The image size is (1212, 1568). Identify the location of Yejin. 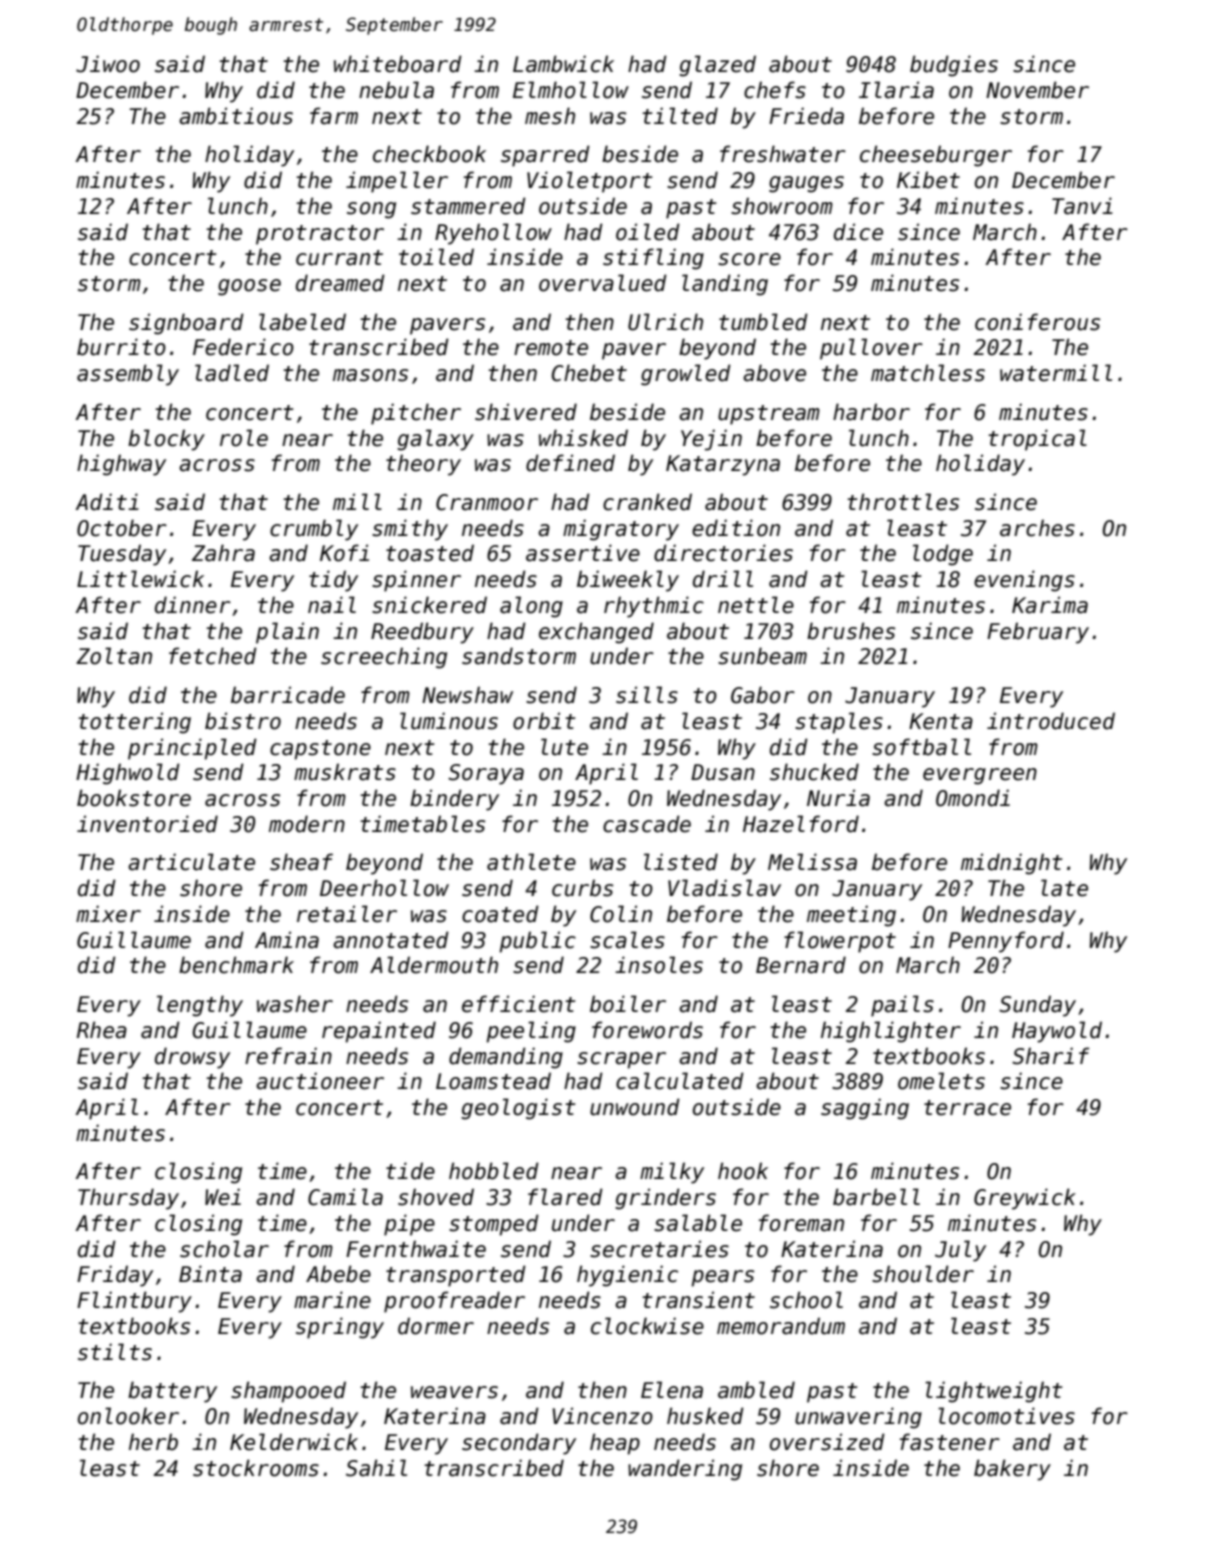
(711, 440).
